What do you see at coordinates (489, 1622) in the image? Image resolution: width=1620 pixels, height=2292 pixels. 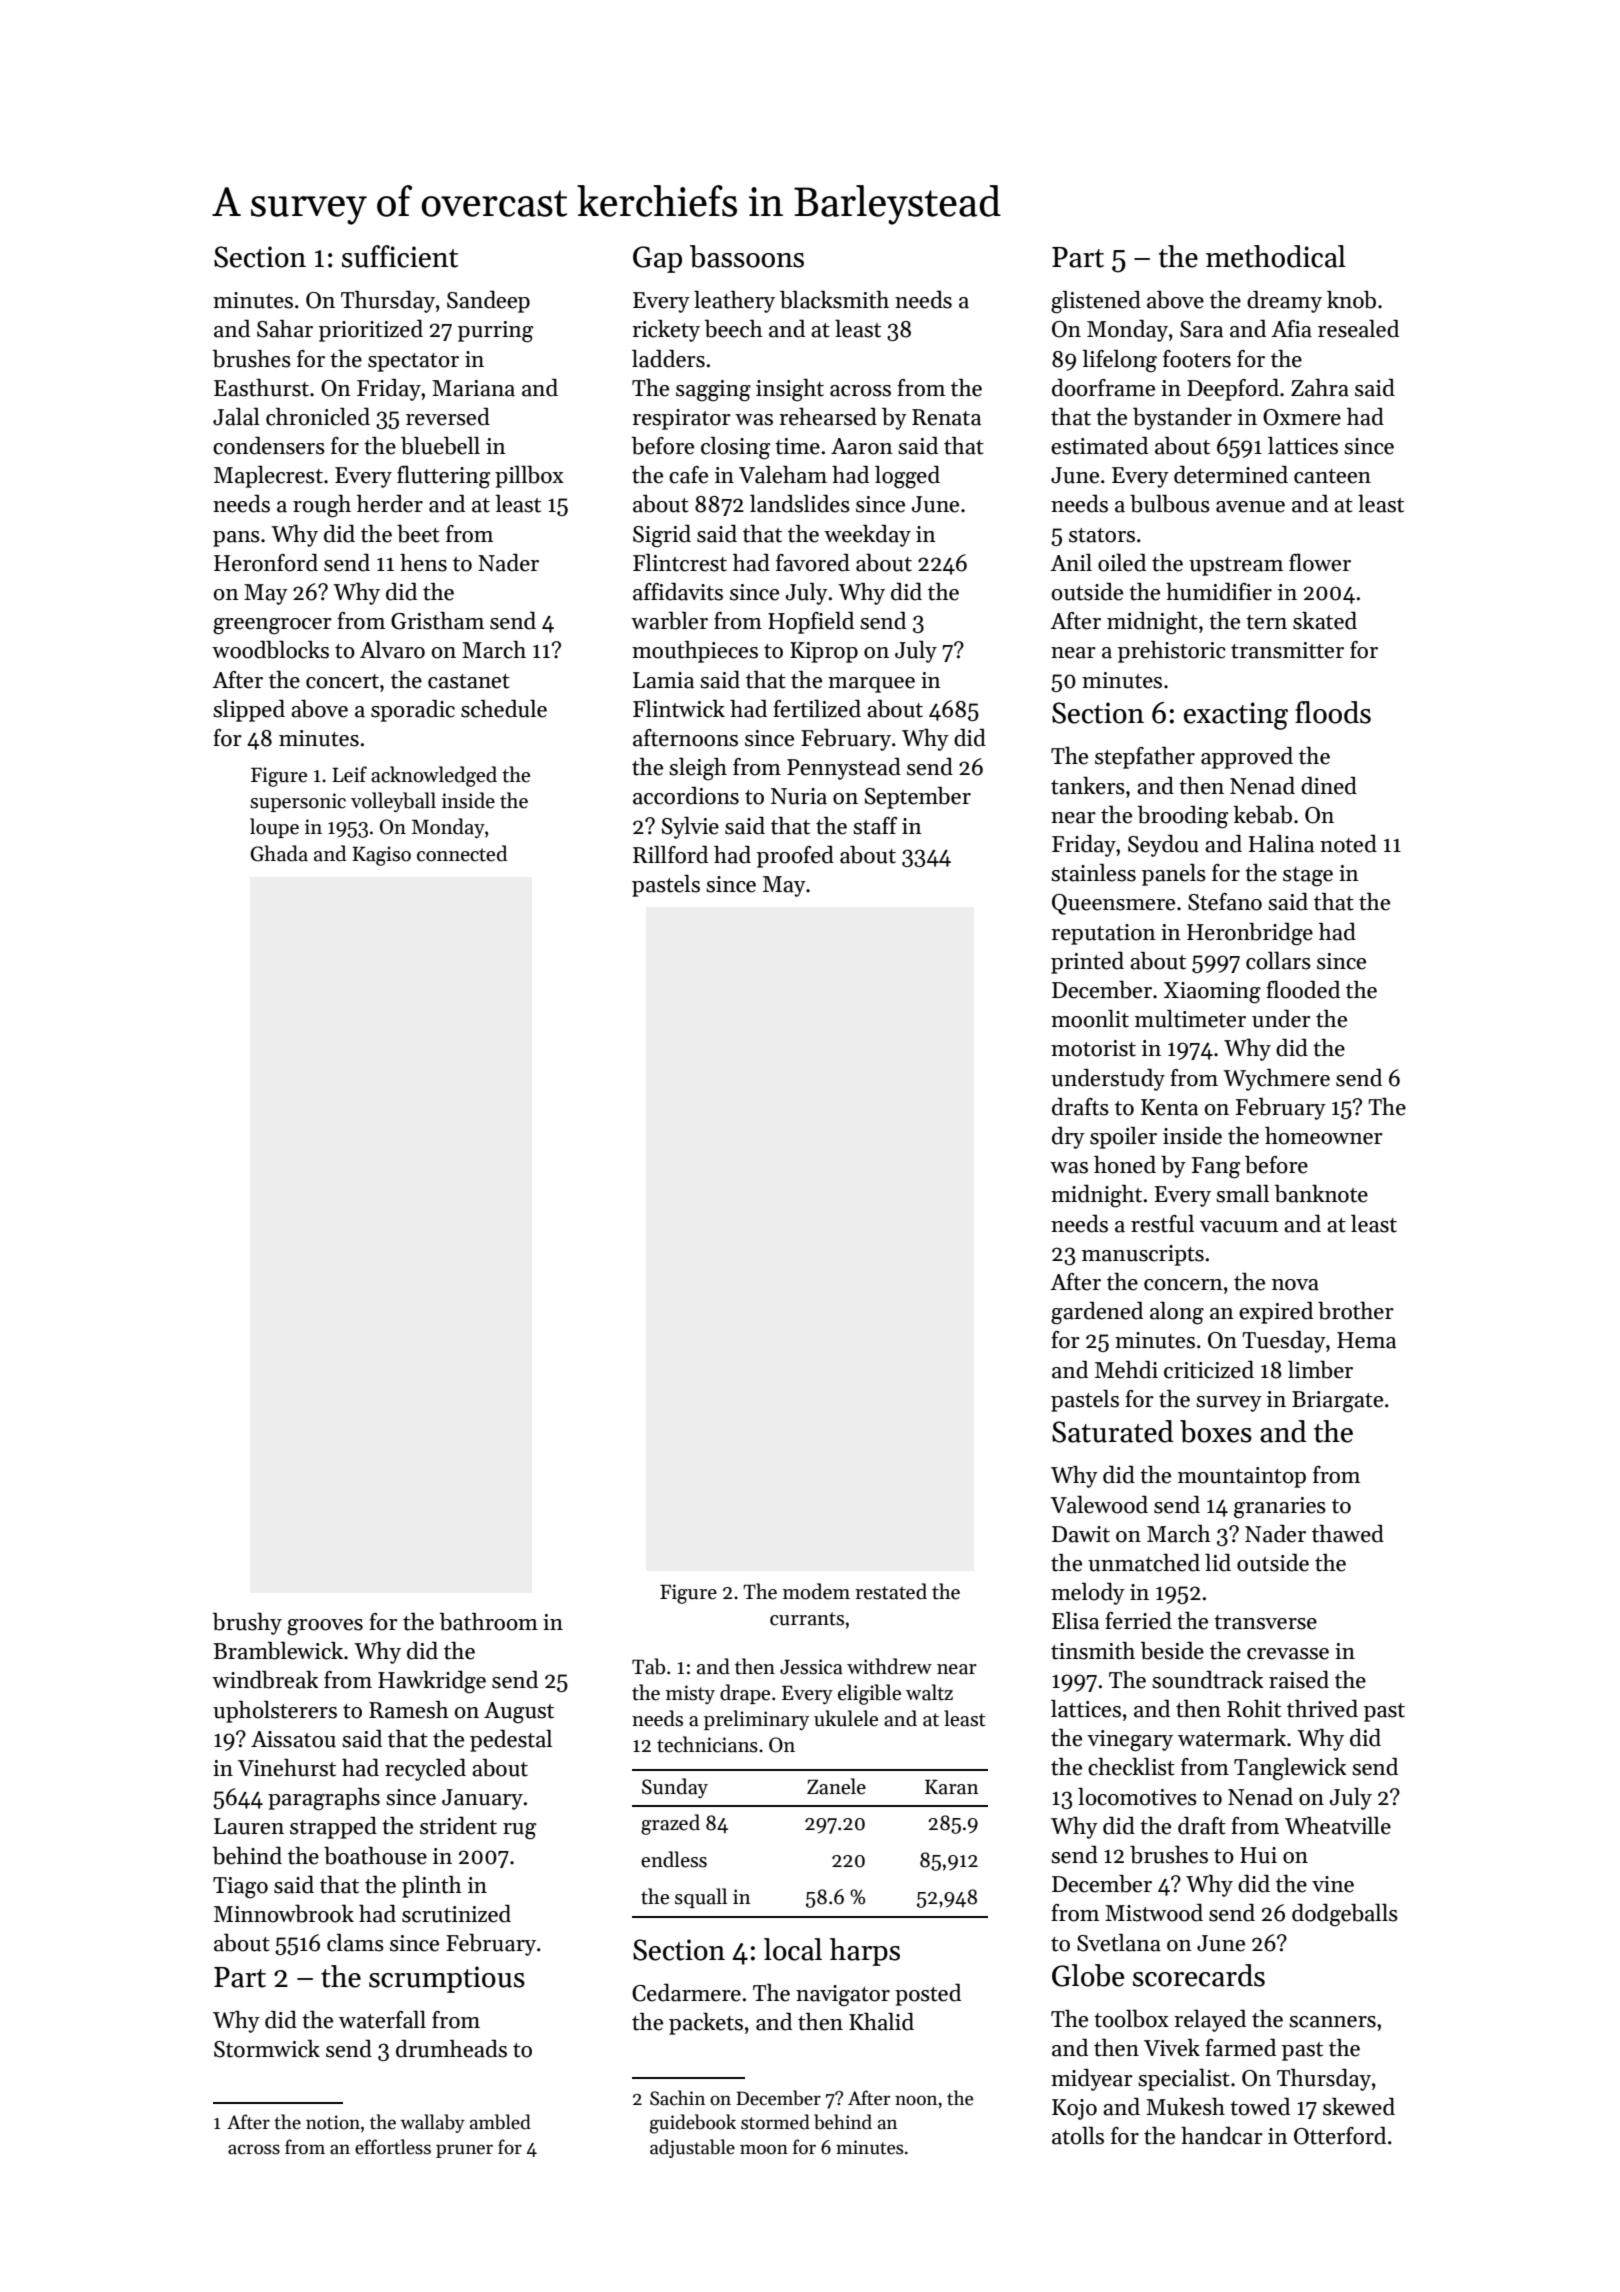 I see `bathroom` at bounding box center [489, 1622].
